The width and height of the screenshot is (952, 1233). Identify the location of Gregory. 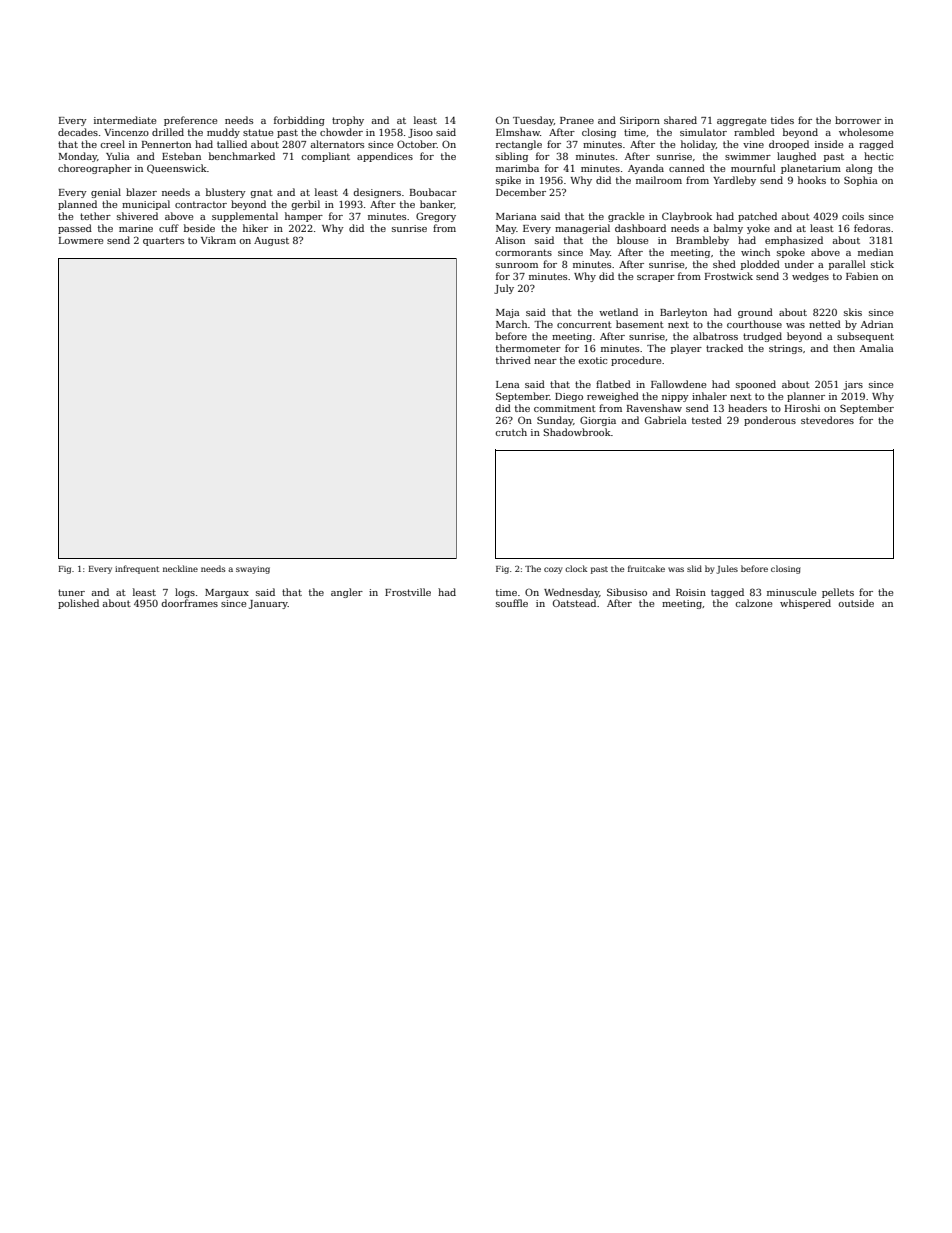
(436, 217).
